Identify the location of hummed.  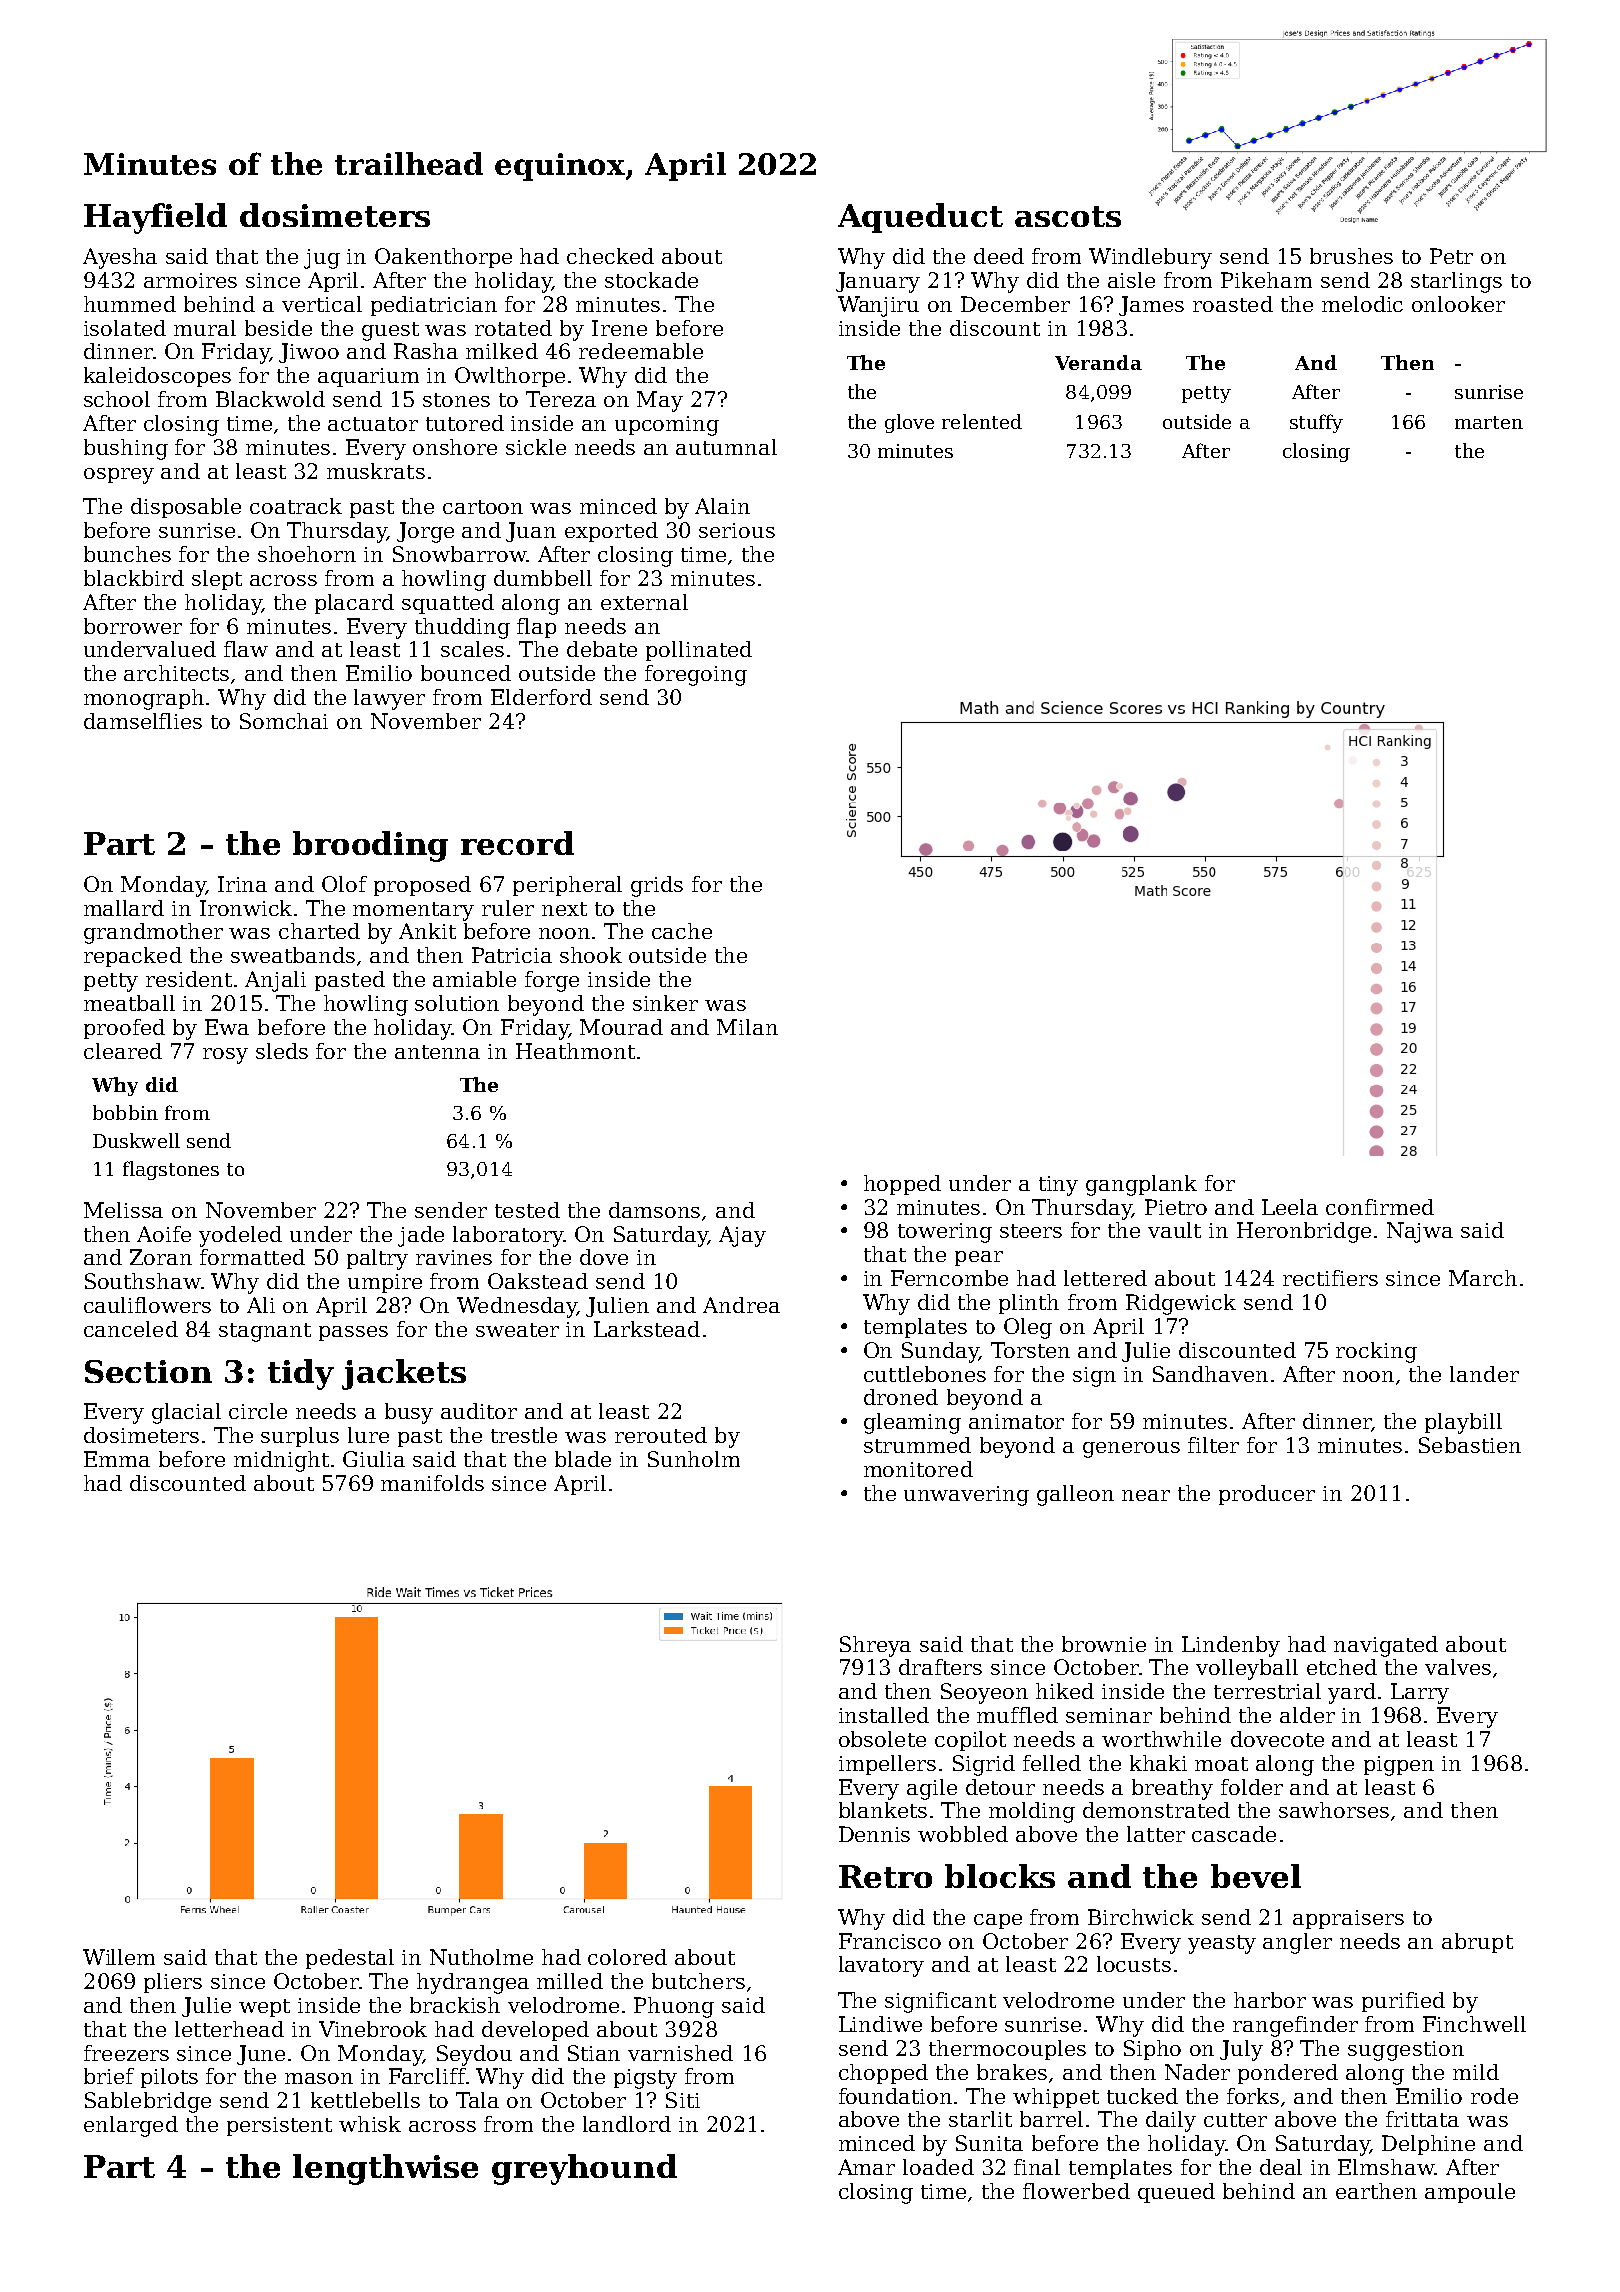
(130, 304).
